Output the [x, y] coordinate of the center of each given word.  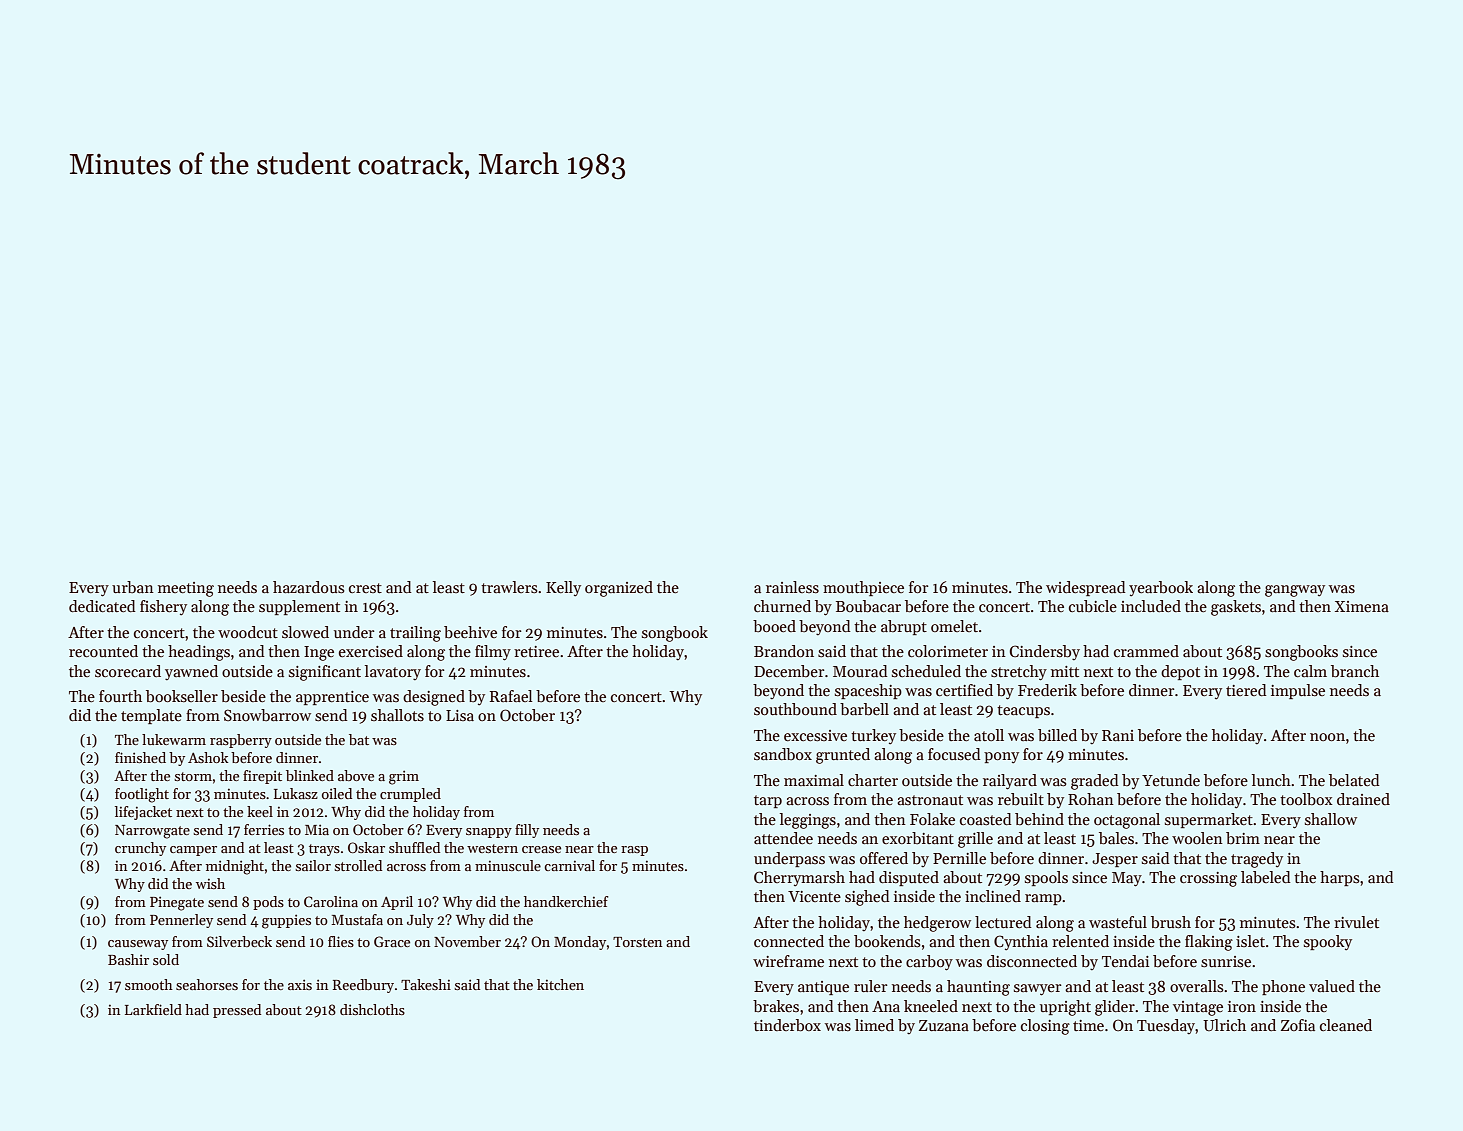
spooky [1328, 942]
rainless [792, 587]
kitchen [560, 984]
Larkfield [153, 1009]
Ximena [1362, 606]
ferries [264, 829]
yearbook [1161, 588]
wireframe [788, 961]
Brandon [784, 651]
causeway [138, 945]
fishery [163, 607]
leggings [808, 821]
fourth [120, 696]
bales [1116, 838]
